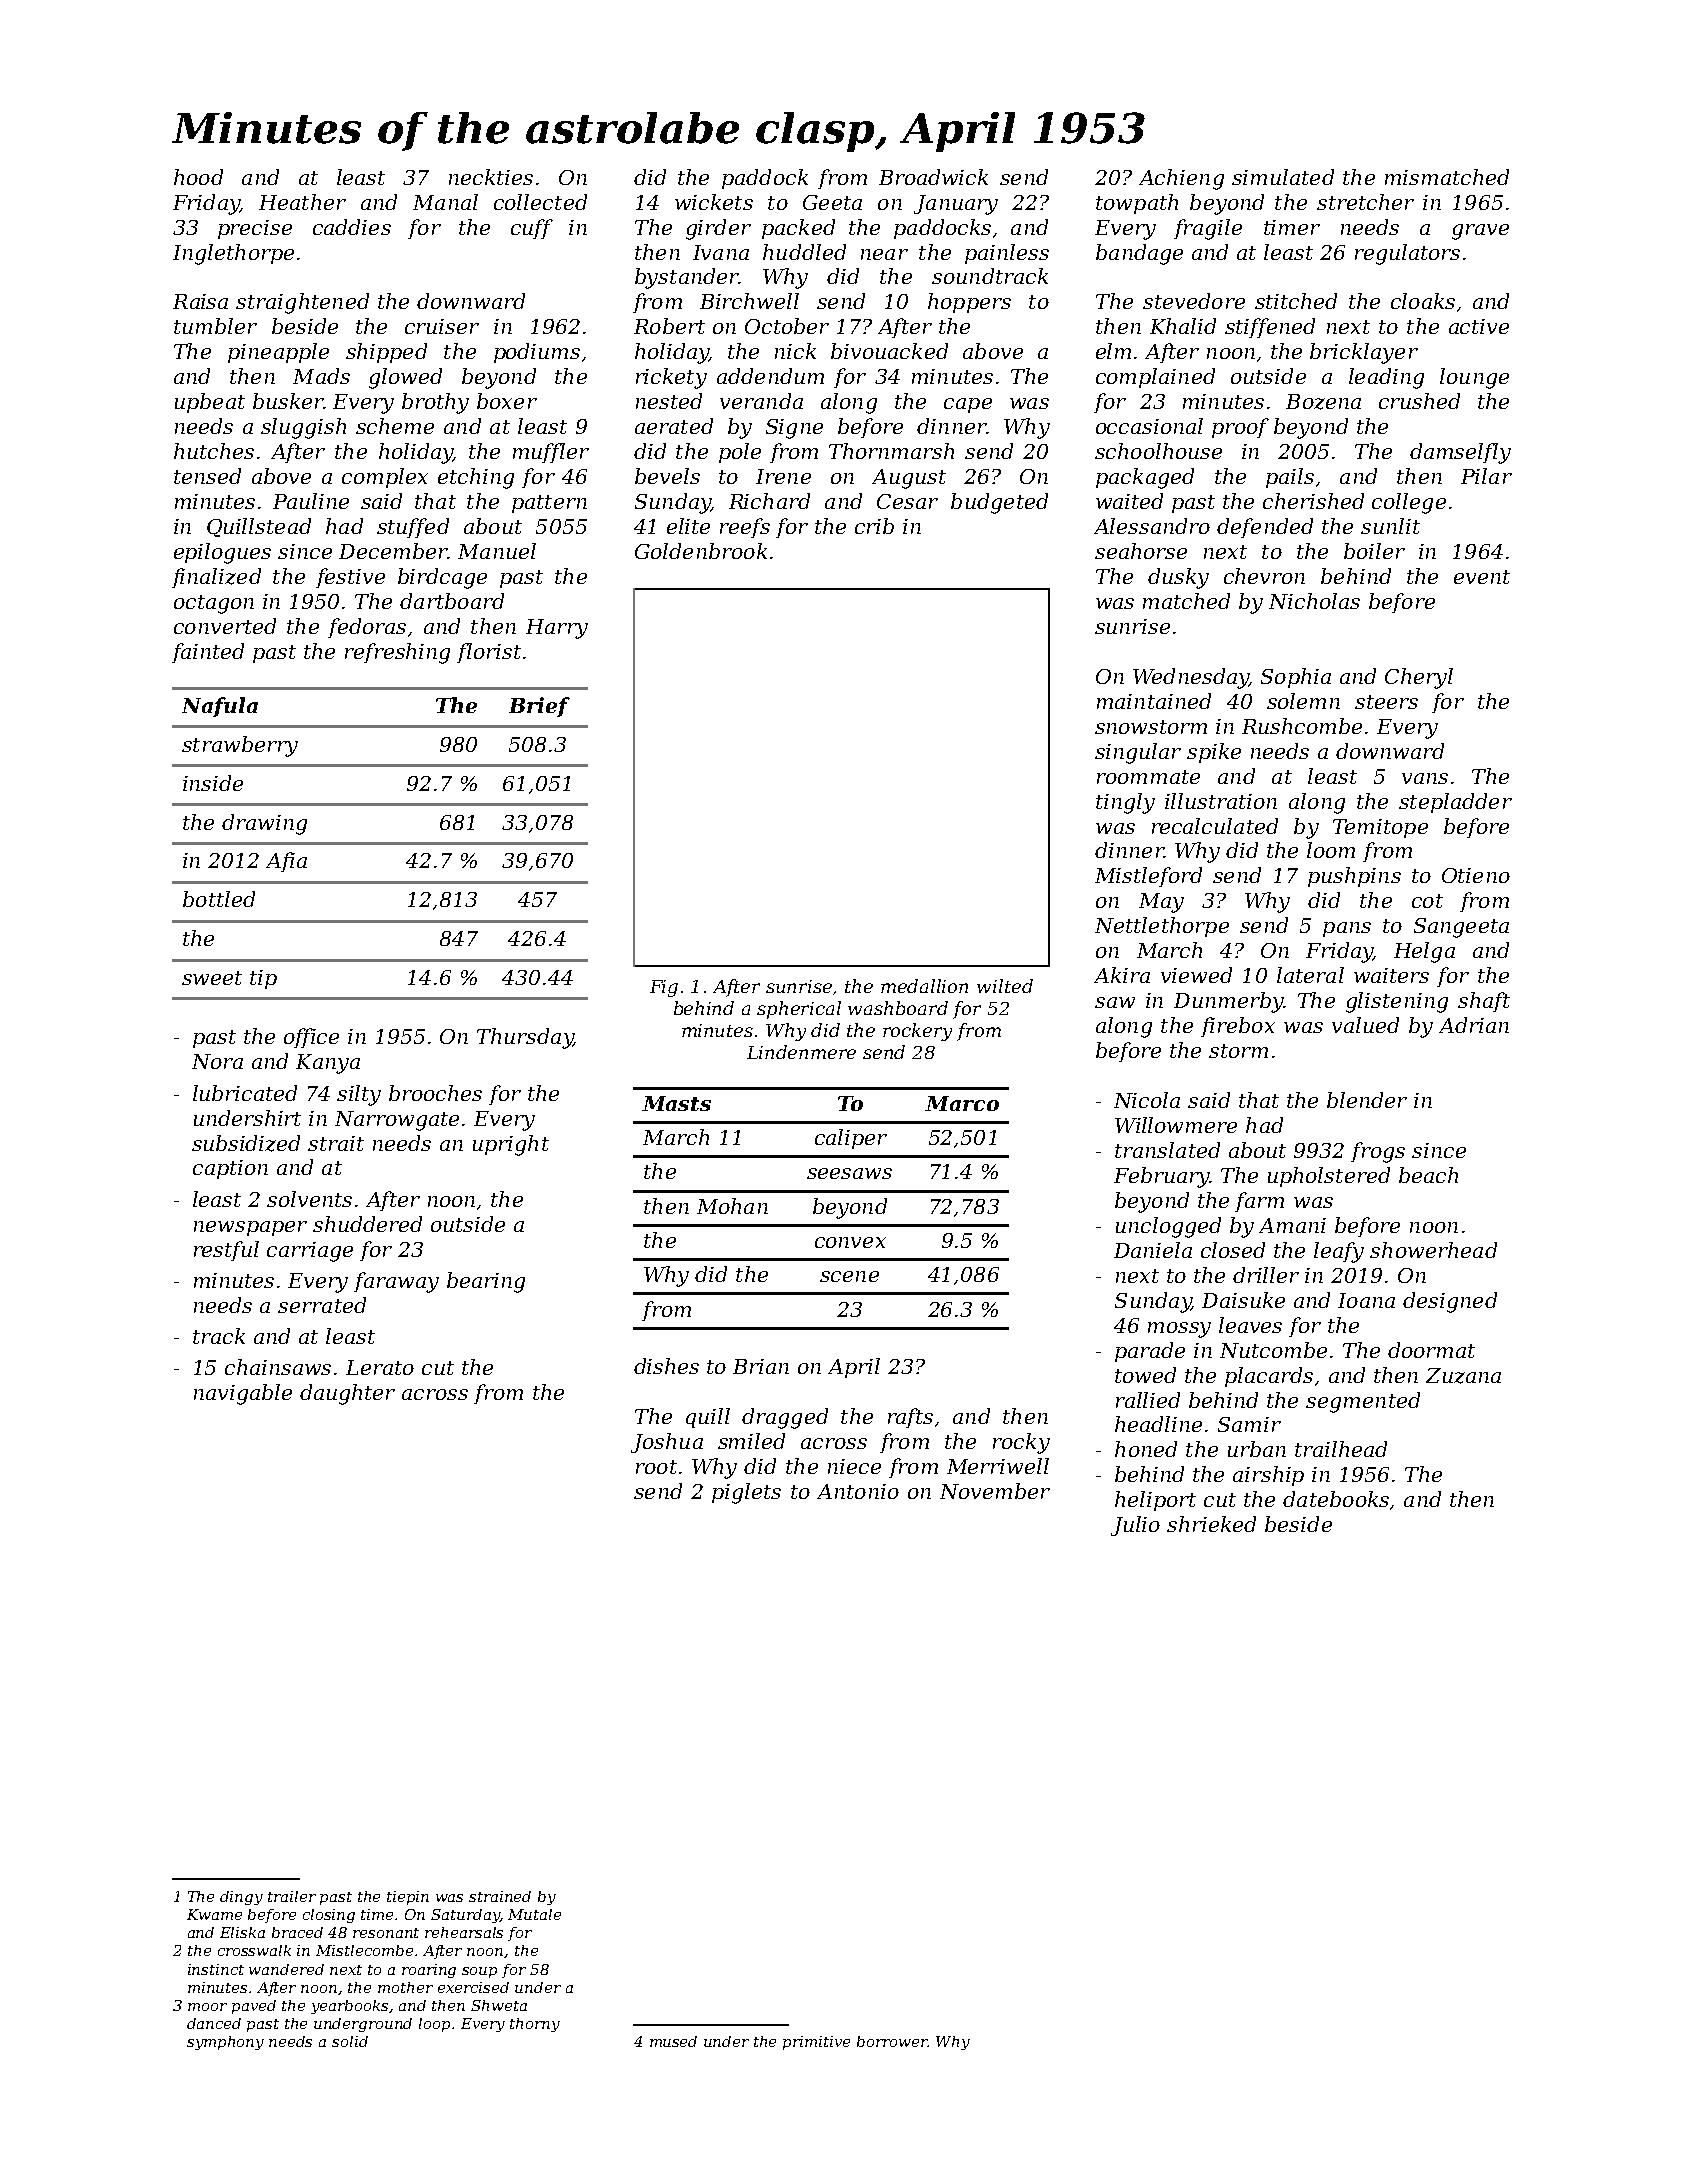  What do you see at coordinates (816, 2043) in the screenshot?
I see `primitive` at bounding box center [816, 2043].
